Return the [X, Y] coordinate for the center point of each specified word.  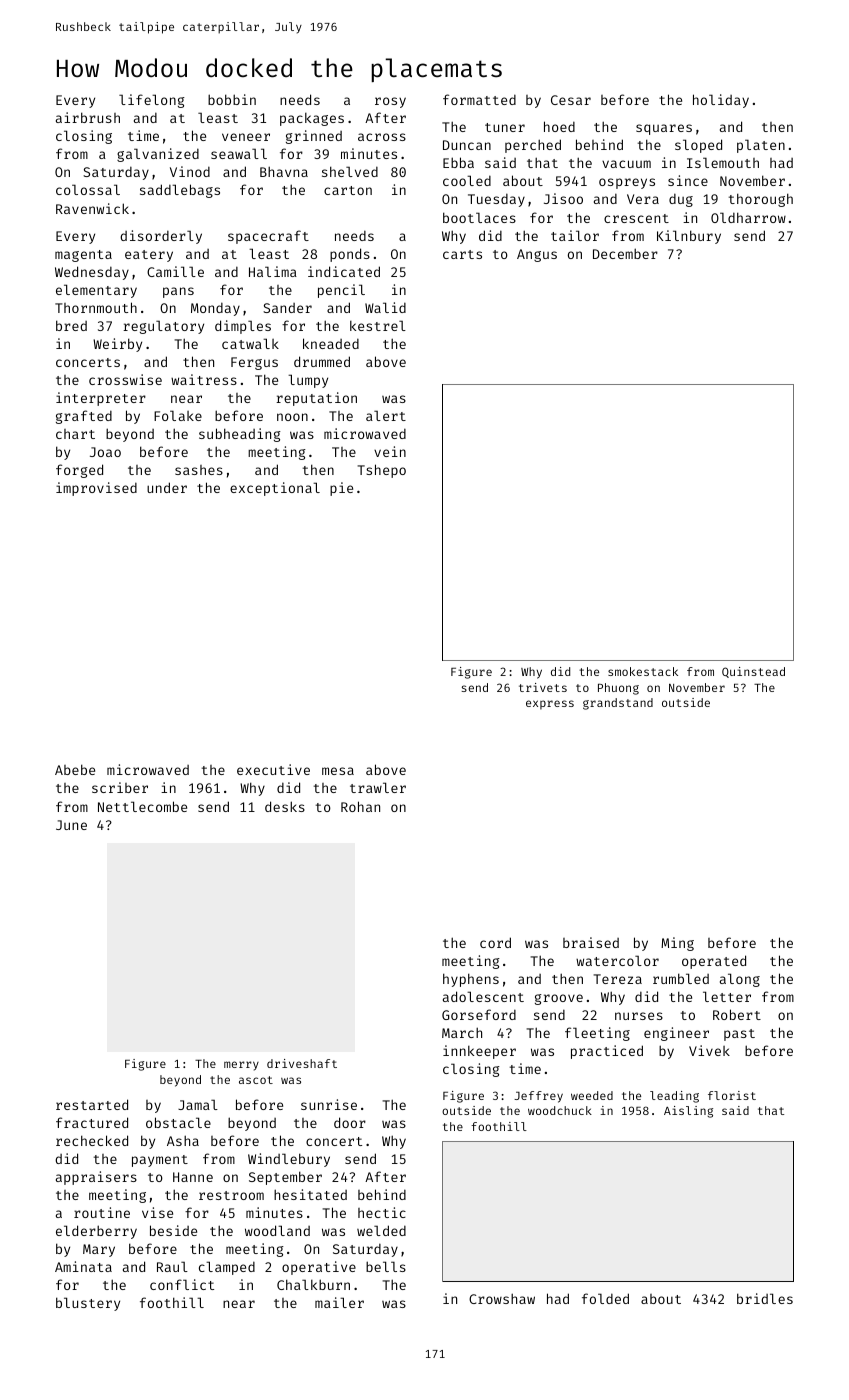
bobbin [232, 99]
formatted [479, 99]
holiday [721, 101]
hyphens [471, 980]
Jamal [198, 1104]
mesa [338, 771]
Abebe [75, 769]
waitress [204, 379]
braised [591, 942]
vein [390, 451]
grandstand [618, 704]
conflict [182, 1284]
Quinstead [753, 672]
